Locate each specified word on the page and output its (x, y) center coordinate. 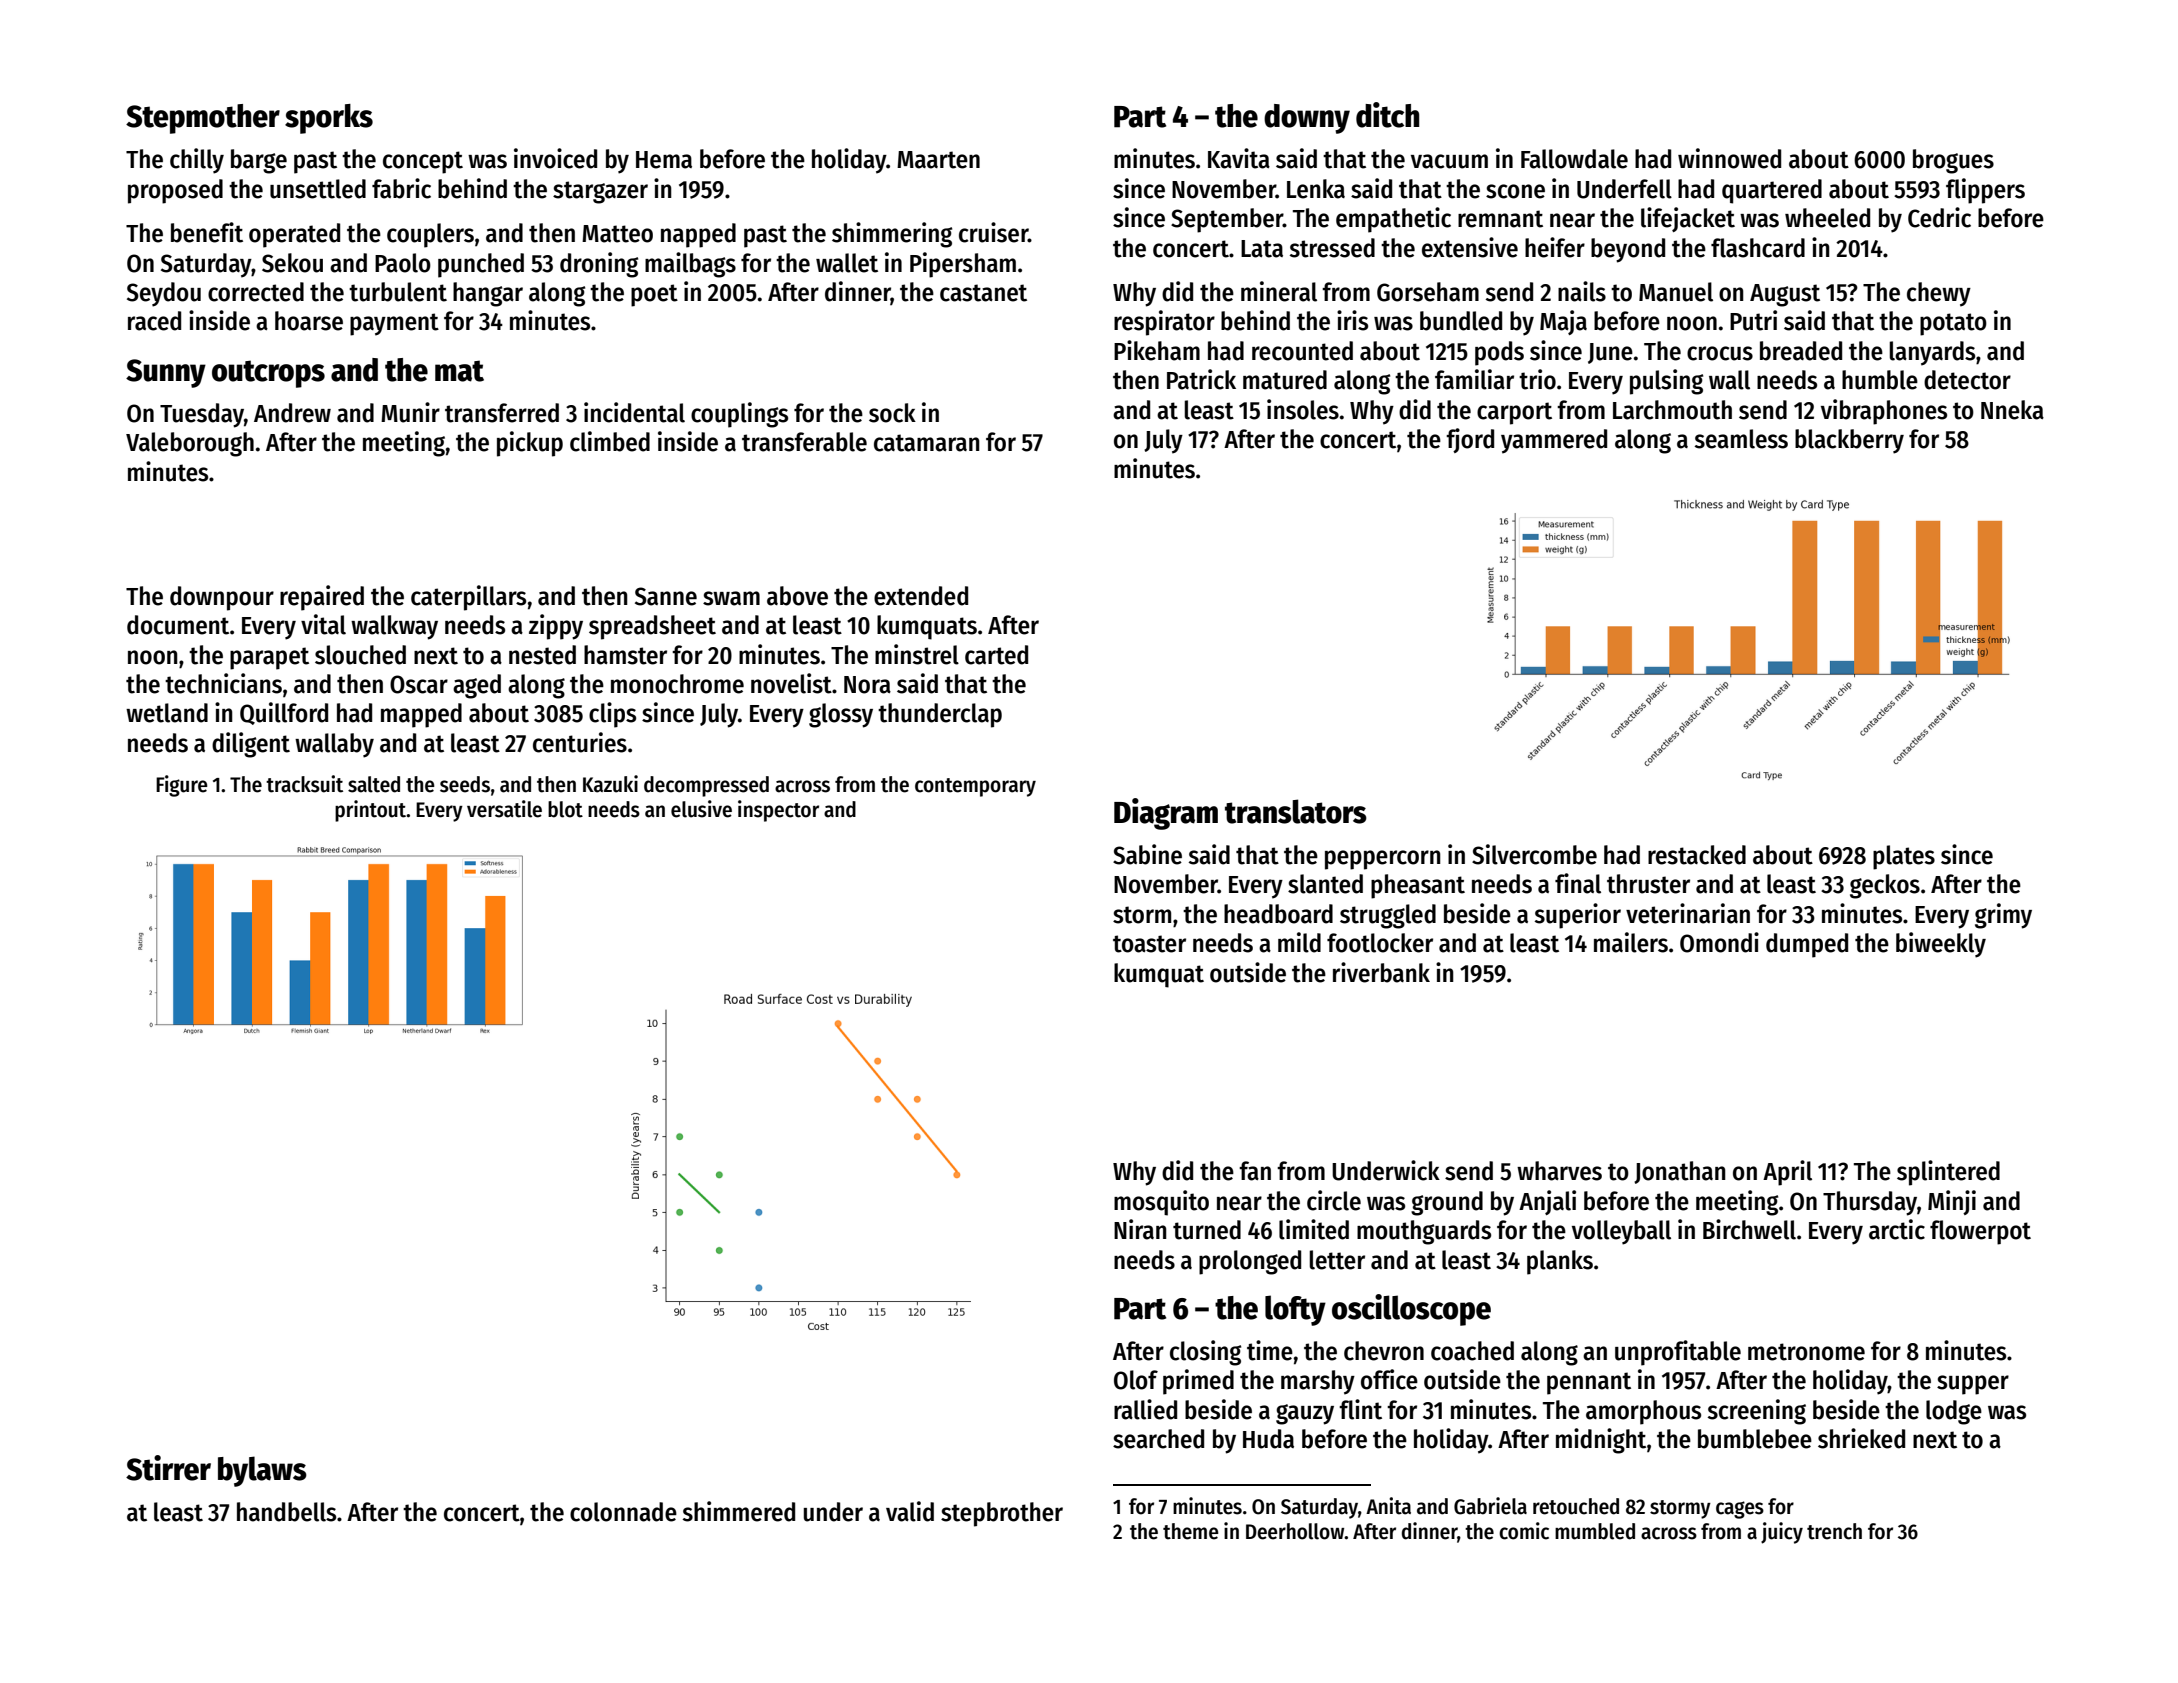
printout (371, 811)
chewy (1939, 294)
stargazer (600, 192)
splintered (1948, 1173)
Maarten (938, 160)
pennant (1589, 1383)
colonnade (623, 1512)
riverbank (1381, 972)
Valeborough (190, 444)
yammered (1554, 441)
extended (921, 596)
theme (1191, 1531)
